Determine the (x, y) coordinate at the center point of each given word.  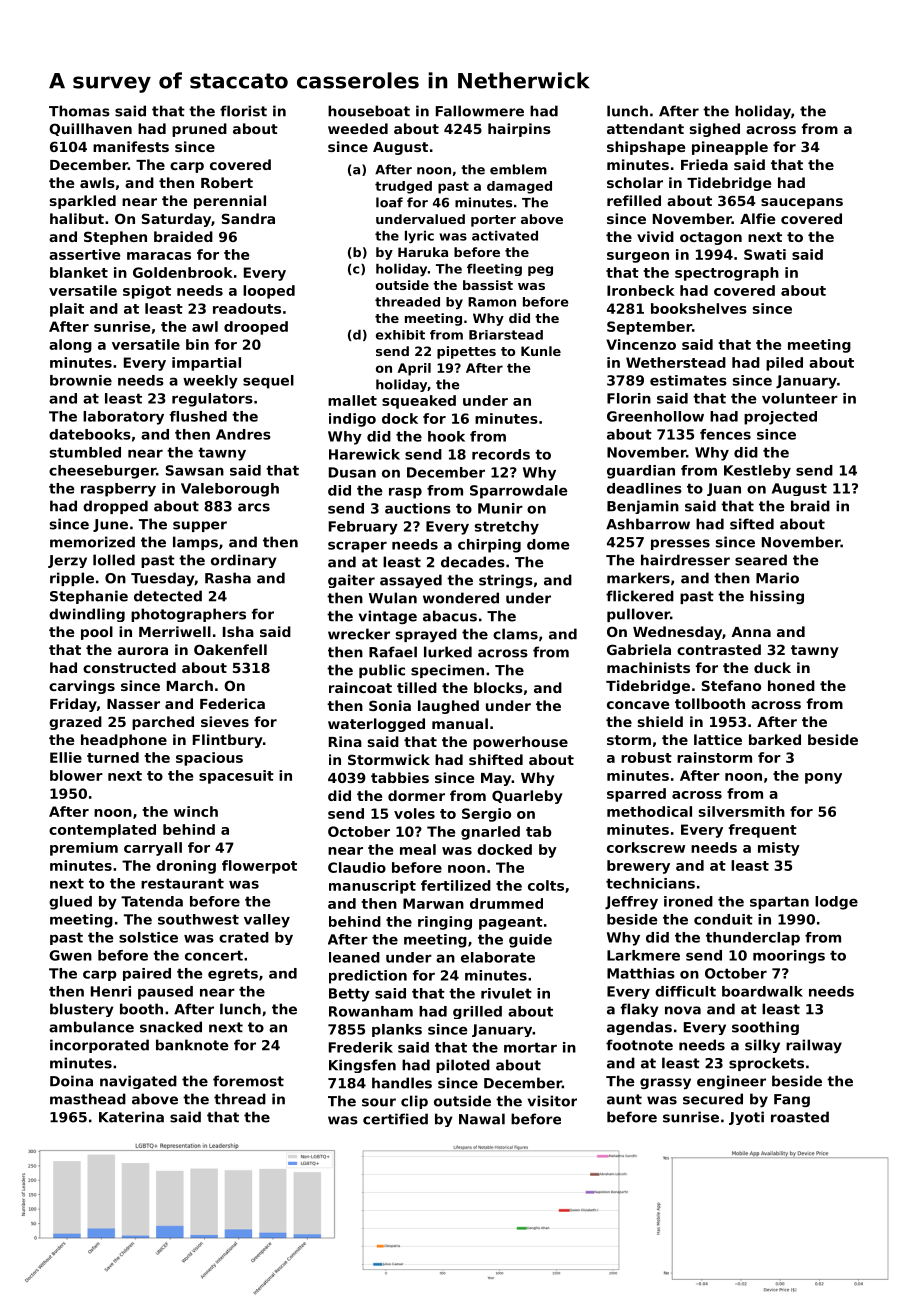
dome (548, 544)
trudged (403, 187)
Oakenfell (230, 649)
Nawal (482, 1119)
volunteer (800, 398)
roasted (800, 1117)
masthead (88, 1099)
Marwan (433, 903)
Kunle (541, 351)
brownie (81, 380)
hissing (777, 597)
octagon (711, 238)
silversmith (742, 811)
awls (97, 182)
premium (84, 849)
